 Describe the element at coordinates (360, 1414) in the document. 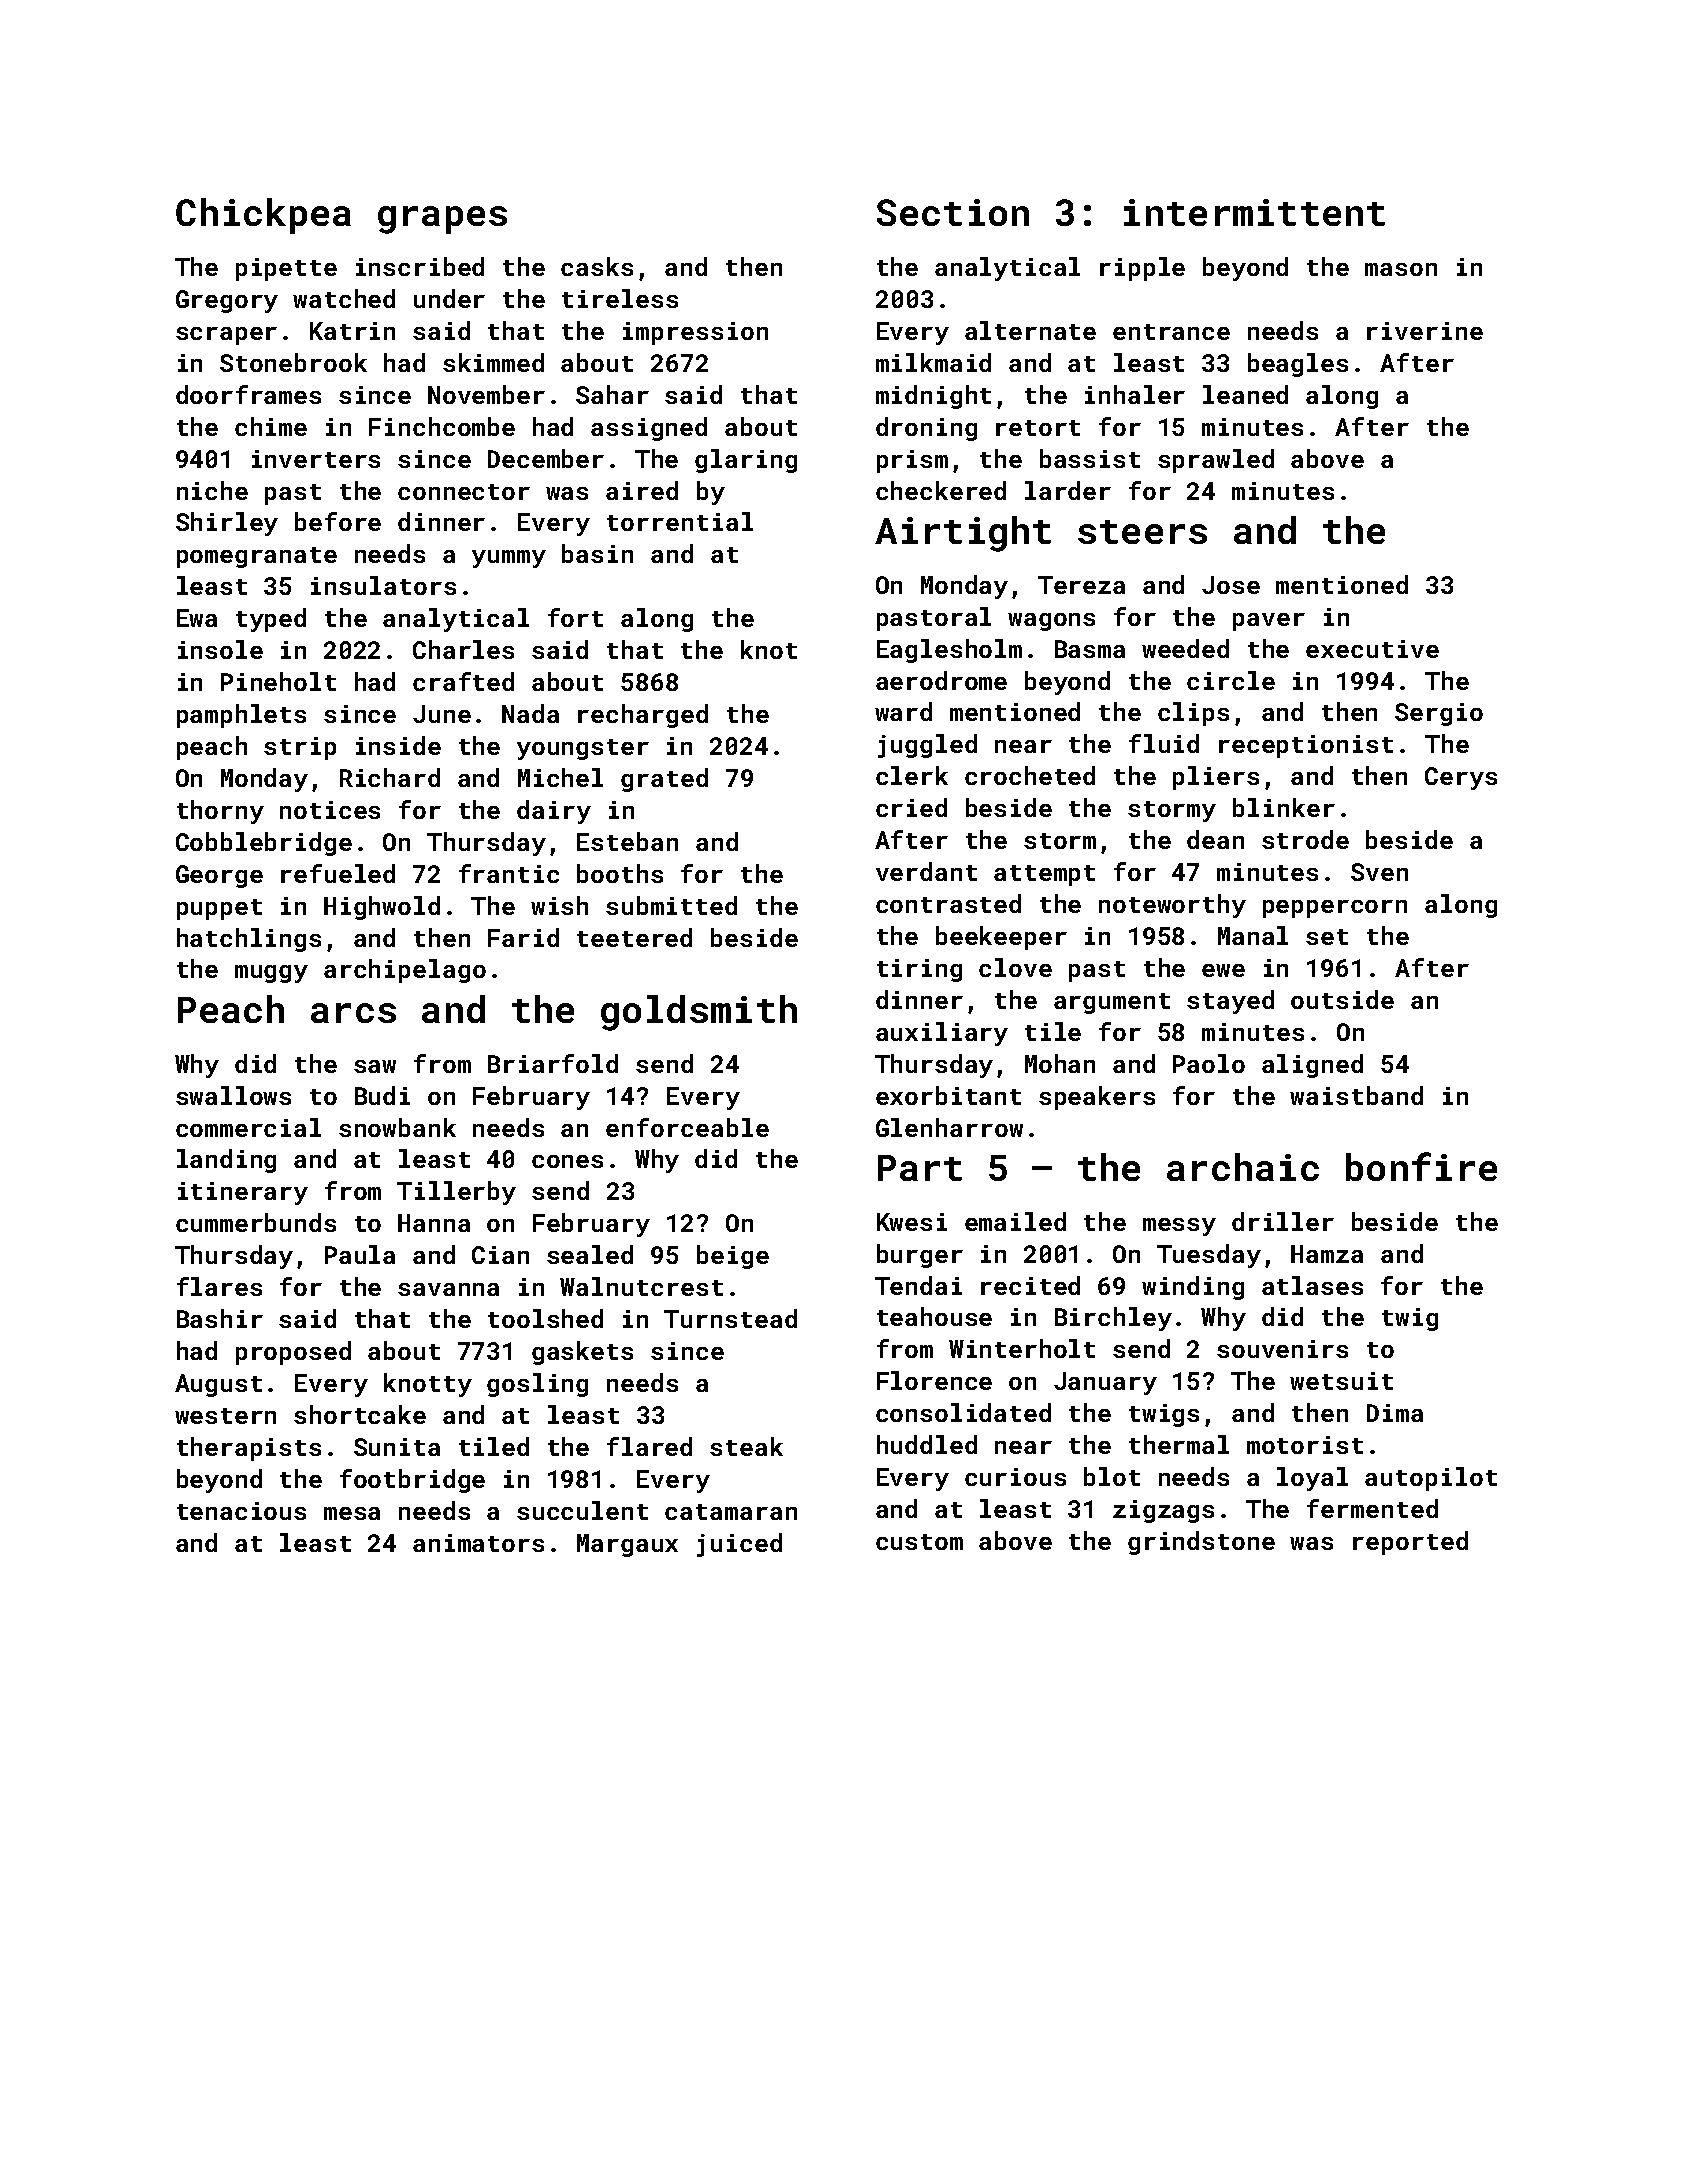

I see `shortcake` at that location.
